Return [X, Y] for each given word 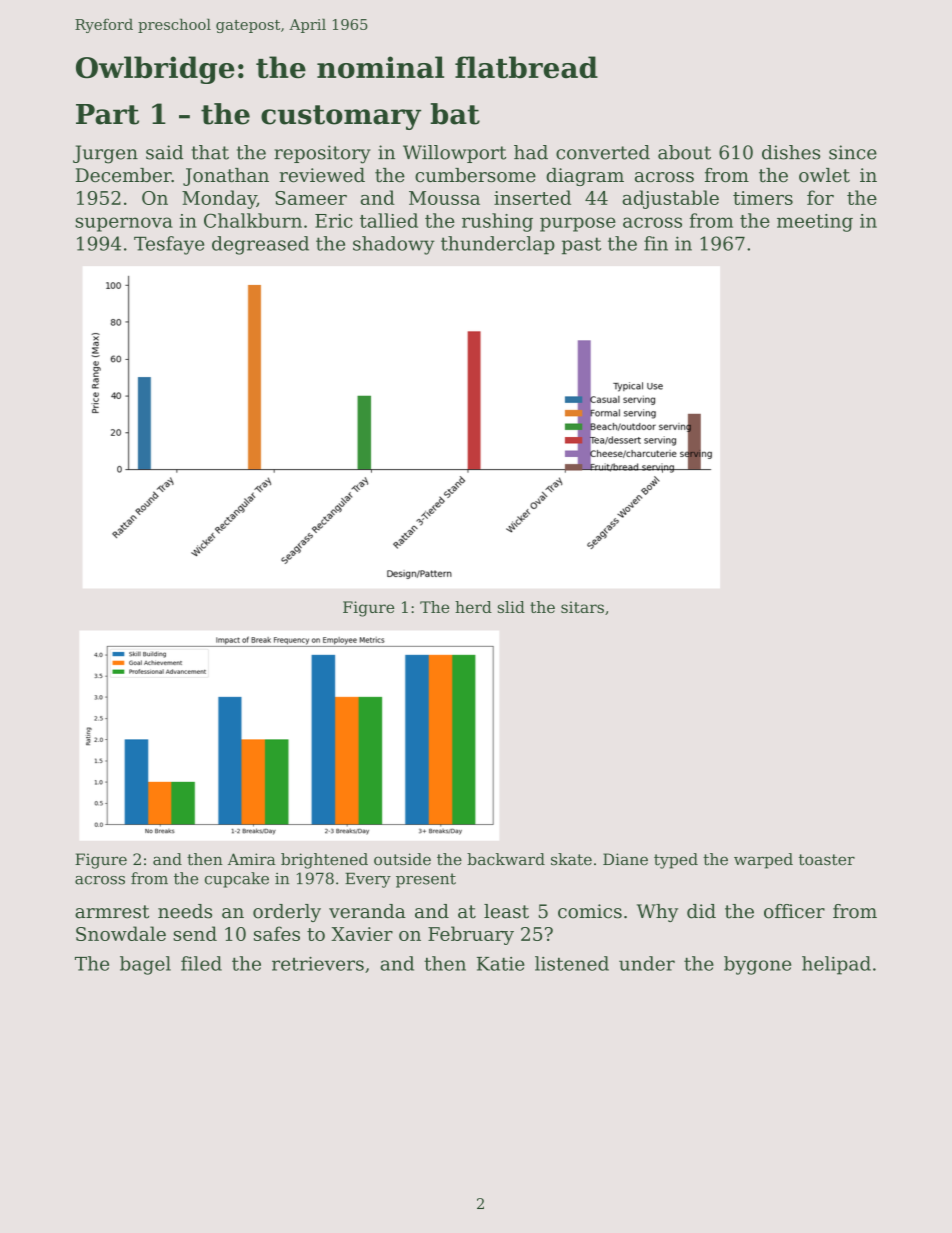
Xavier [362, 934]
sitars [582, 607]
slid [511, 607]
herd [473, 607]
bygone [757, 965]
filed [201, 963]
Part [107, 114]
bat [455, 114]
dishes [791, 152]
